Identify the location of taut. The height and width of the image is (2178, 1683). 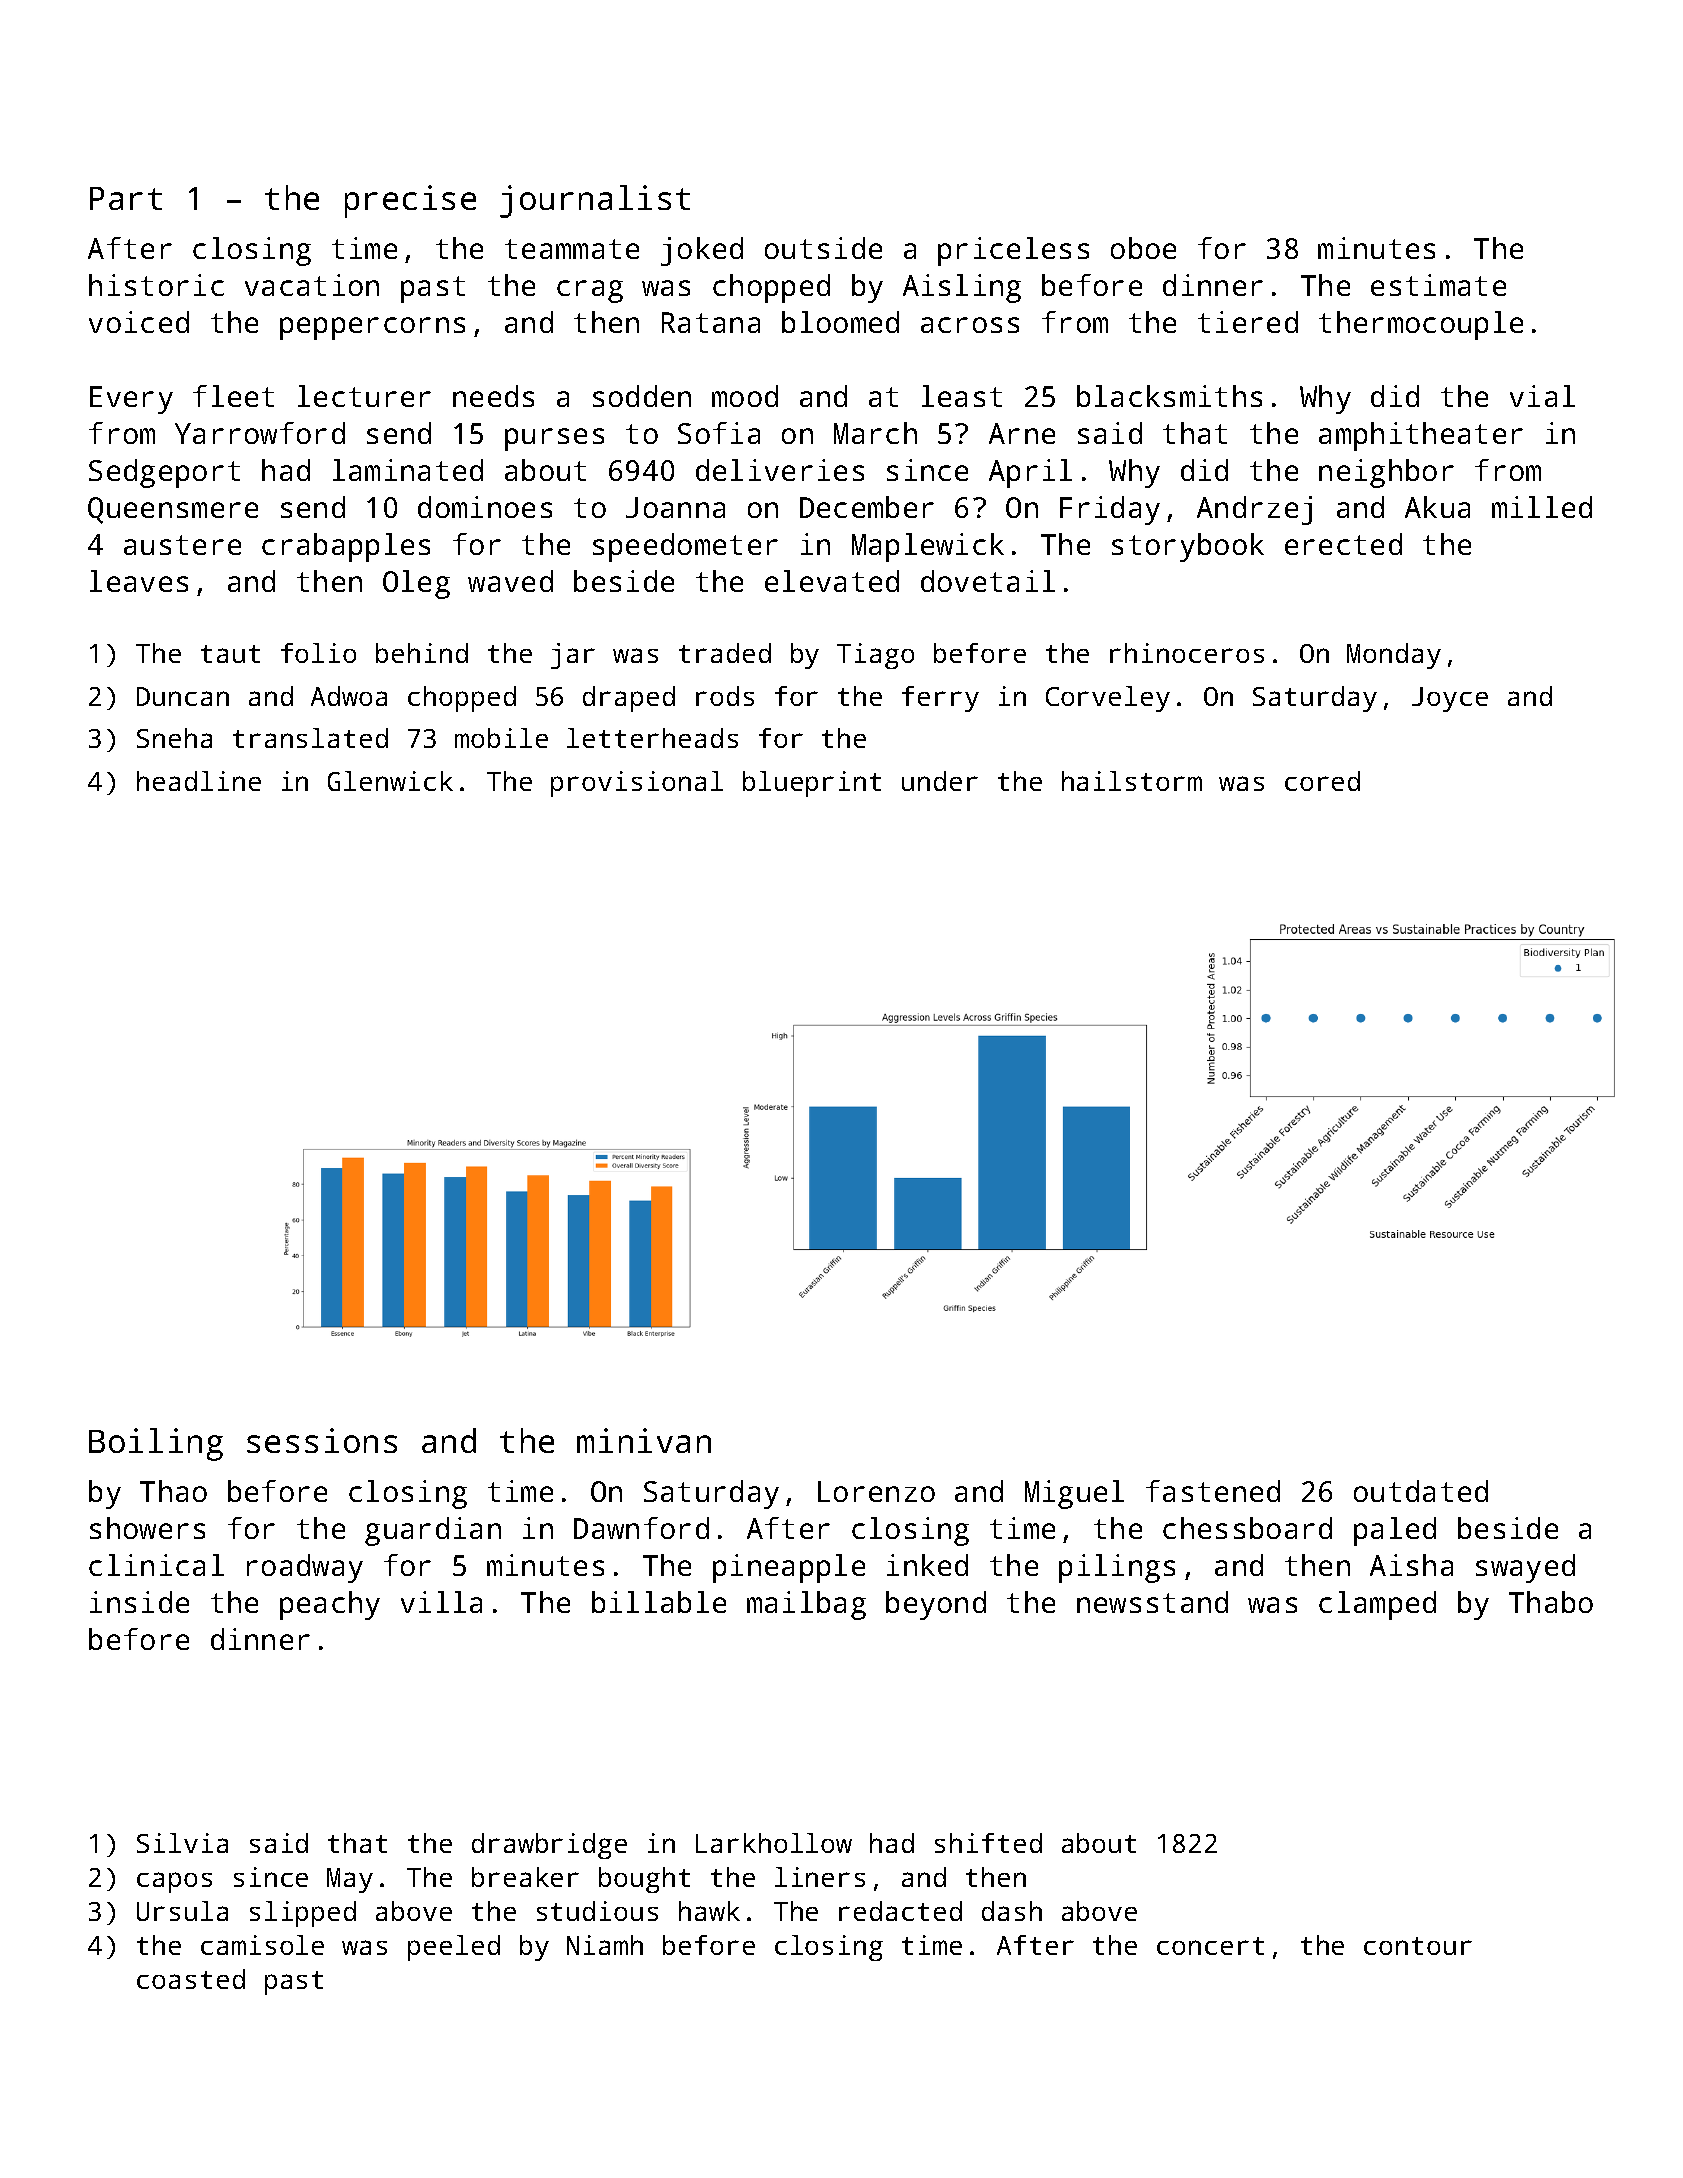
(230, 654).
